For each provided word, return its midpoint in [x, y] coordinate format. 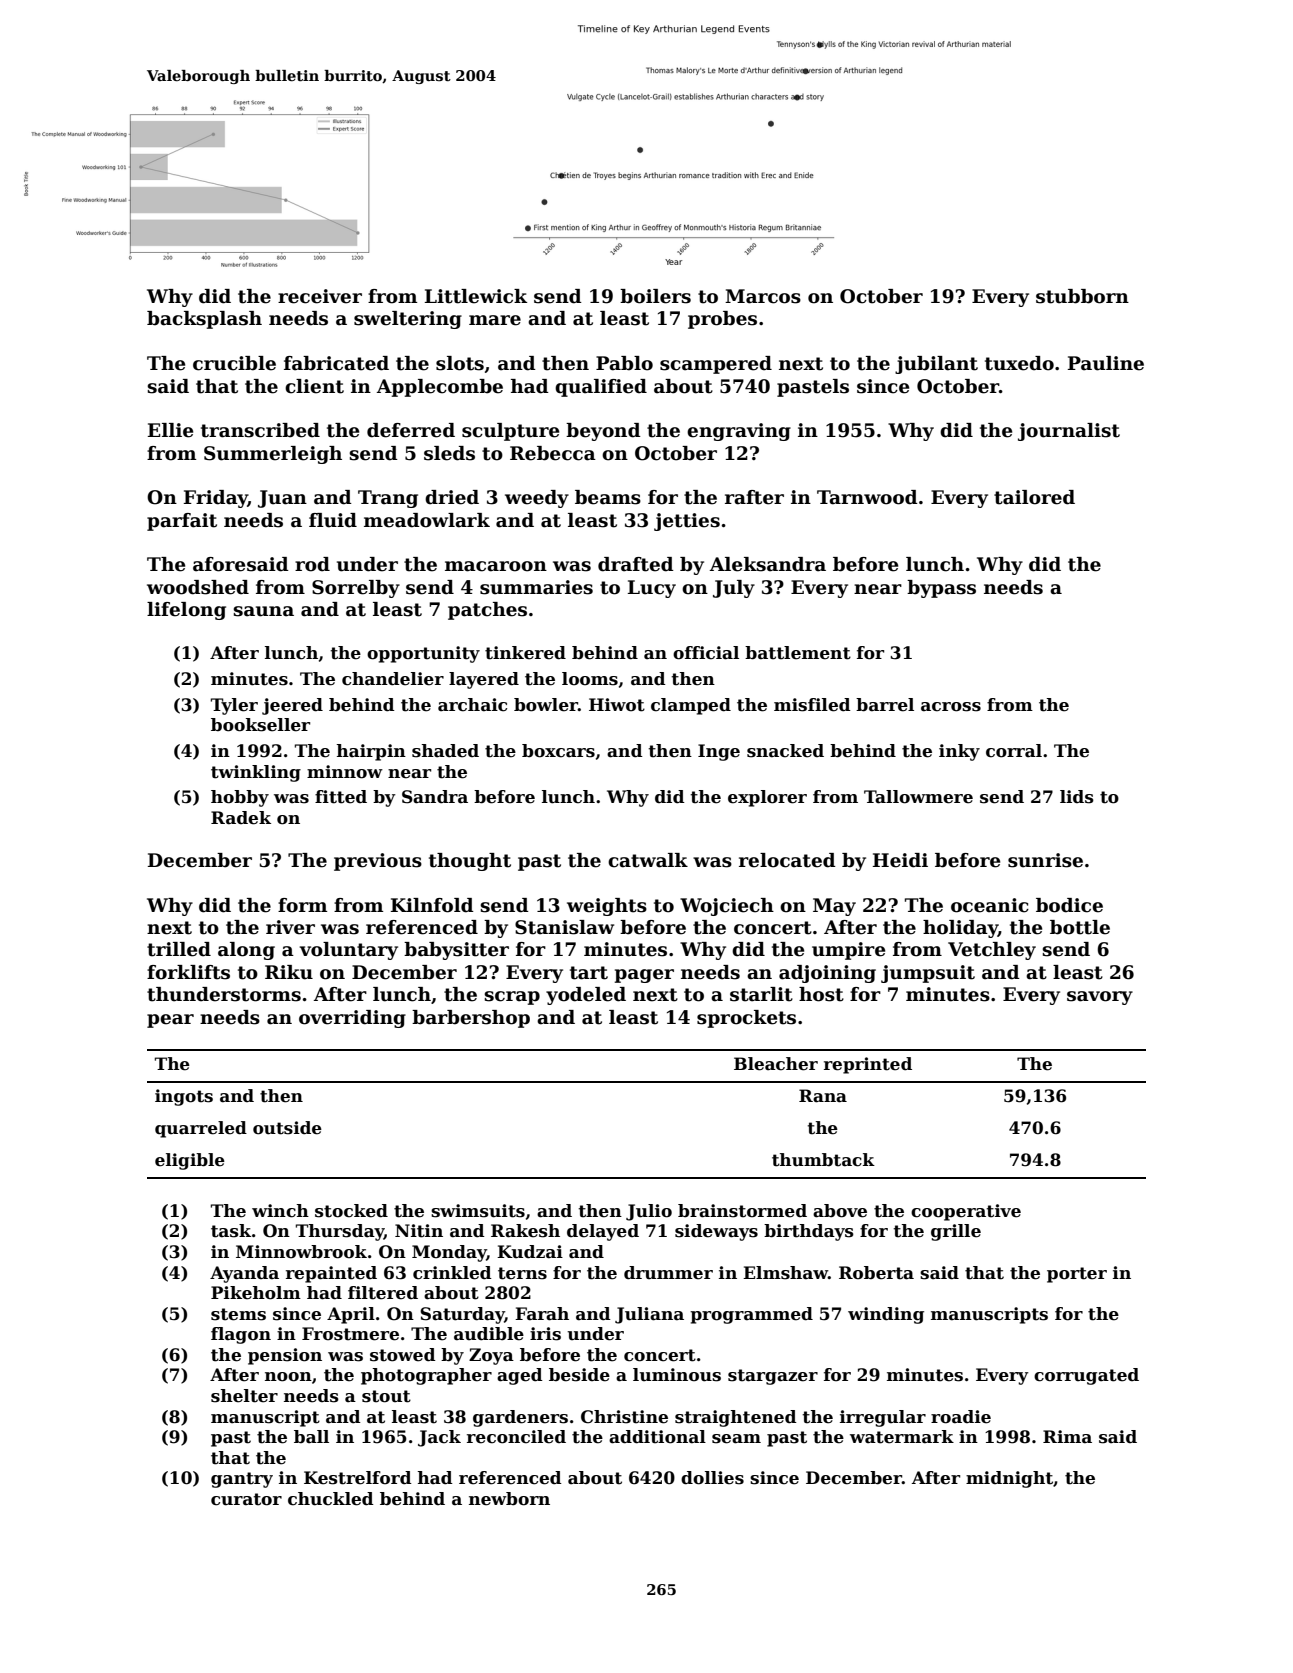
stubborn [1082, 296]
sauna [263, 611]
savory [1100, 998]
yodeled [586, 996]
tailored [1034, 497]
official [706, 653]
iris [545, 1334]
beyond [603, 432]
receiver [320, 296]
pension [285, 1356]
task [231, 1231]
